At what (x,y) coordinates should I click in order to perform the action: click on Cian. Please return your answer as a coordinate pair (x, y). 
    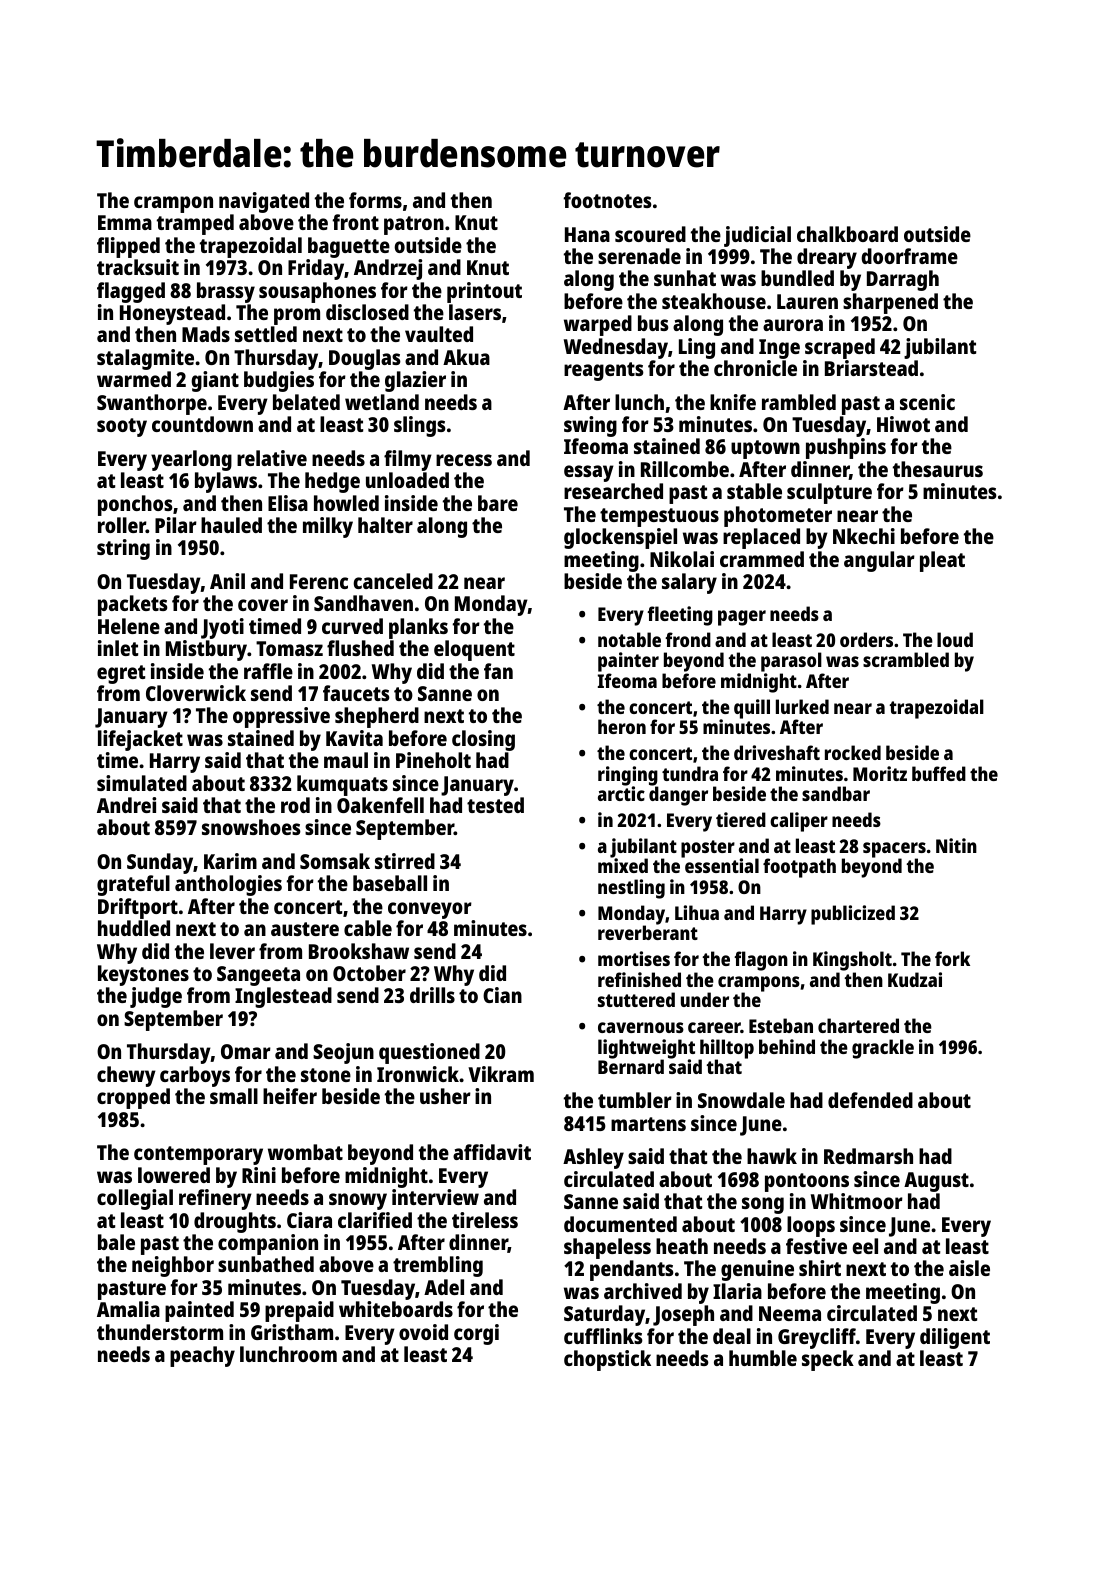
    Looking at the image, I should click on (502, 995).
